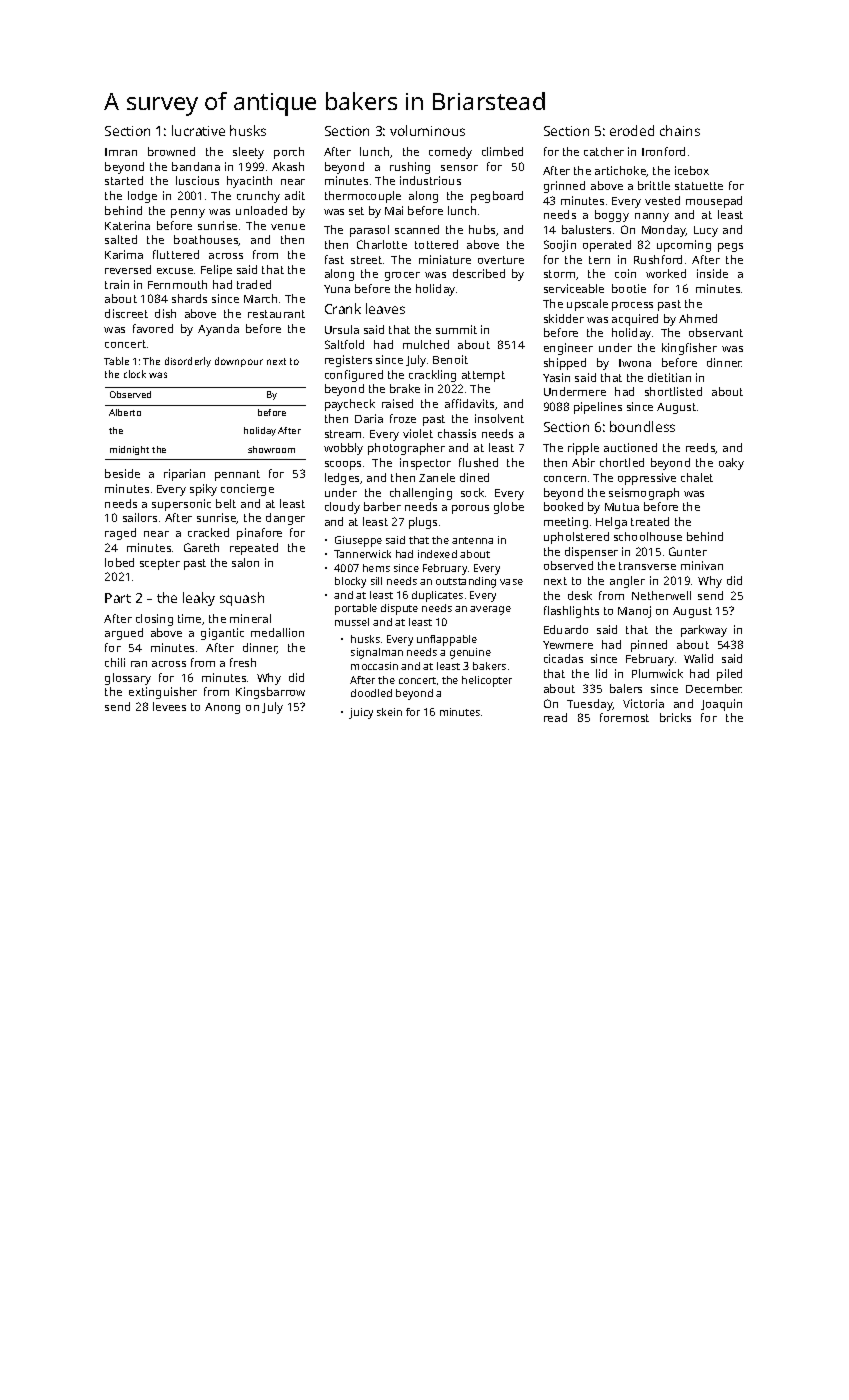  Describe the element at coordinates (688, 551) in the screenshot. I see `Gunter` at that location.
